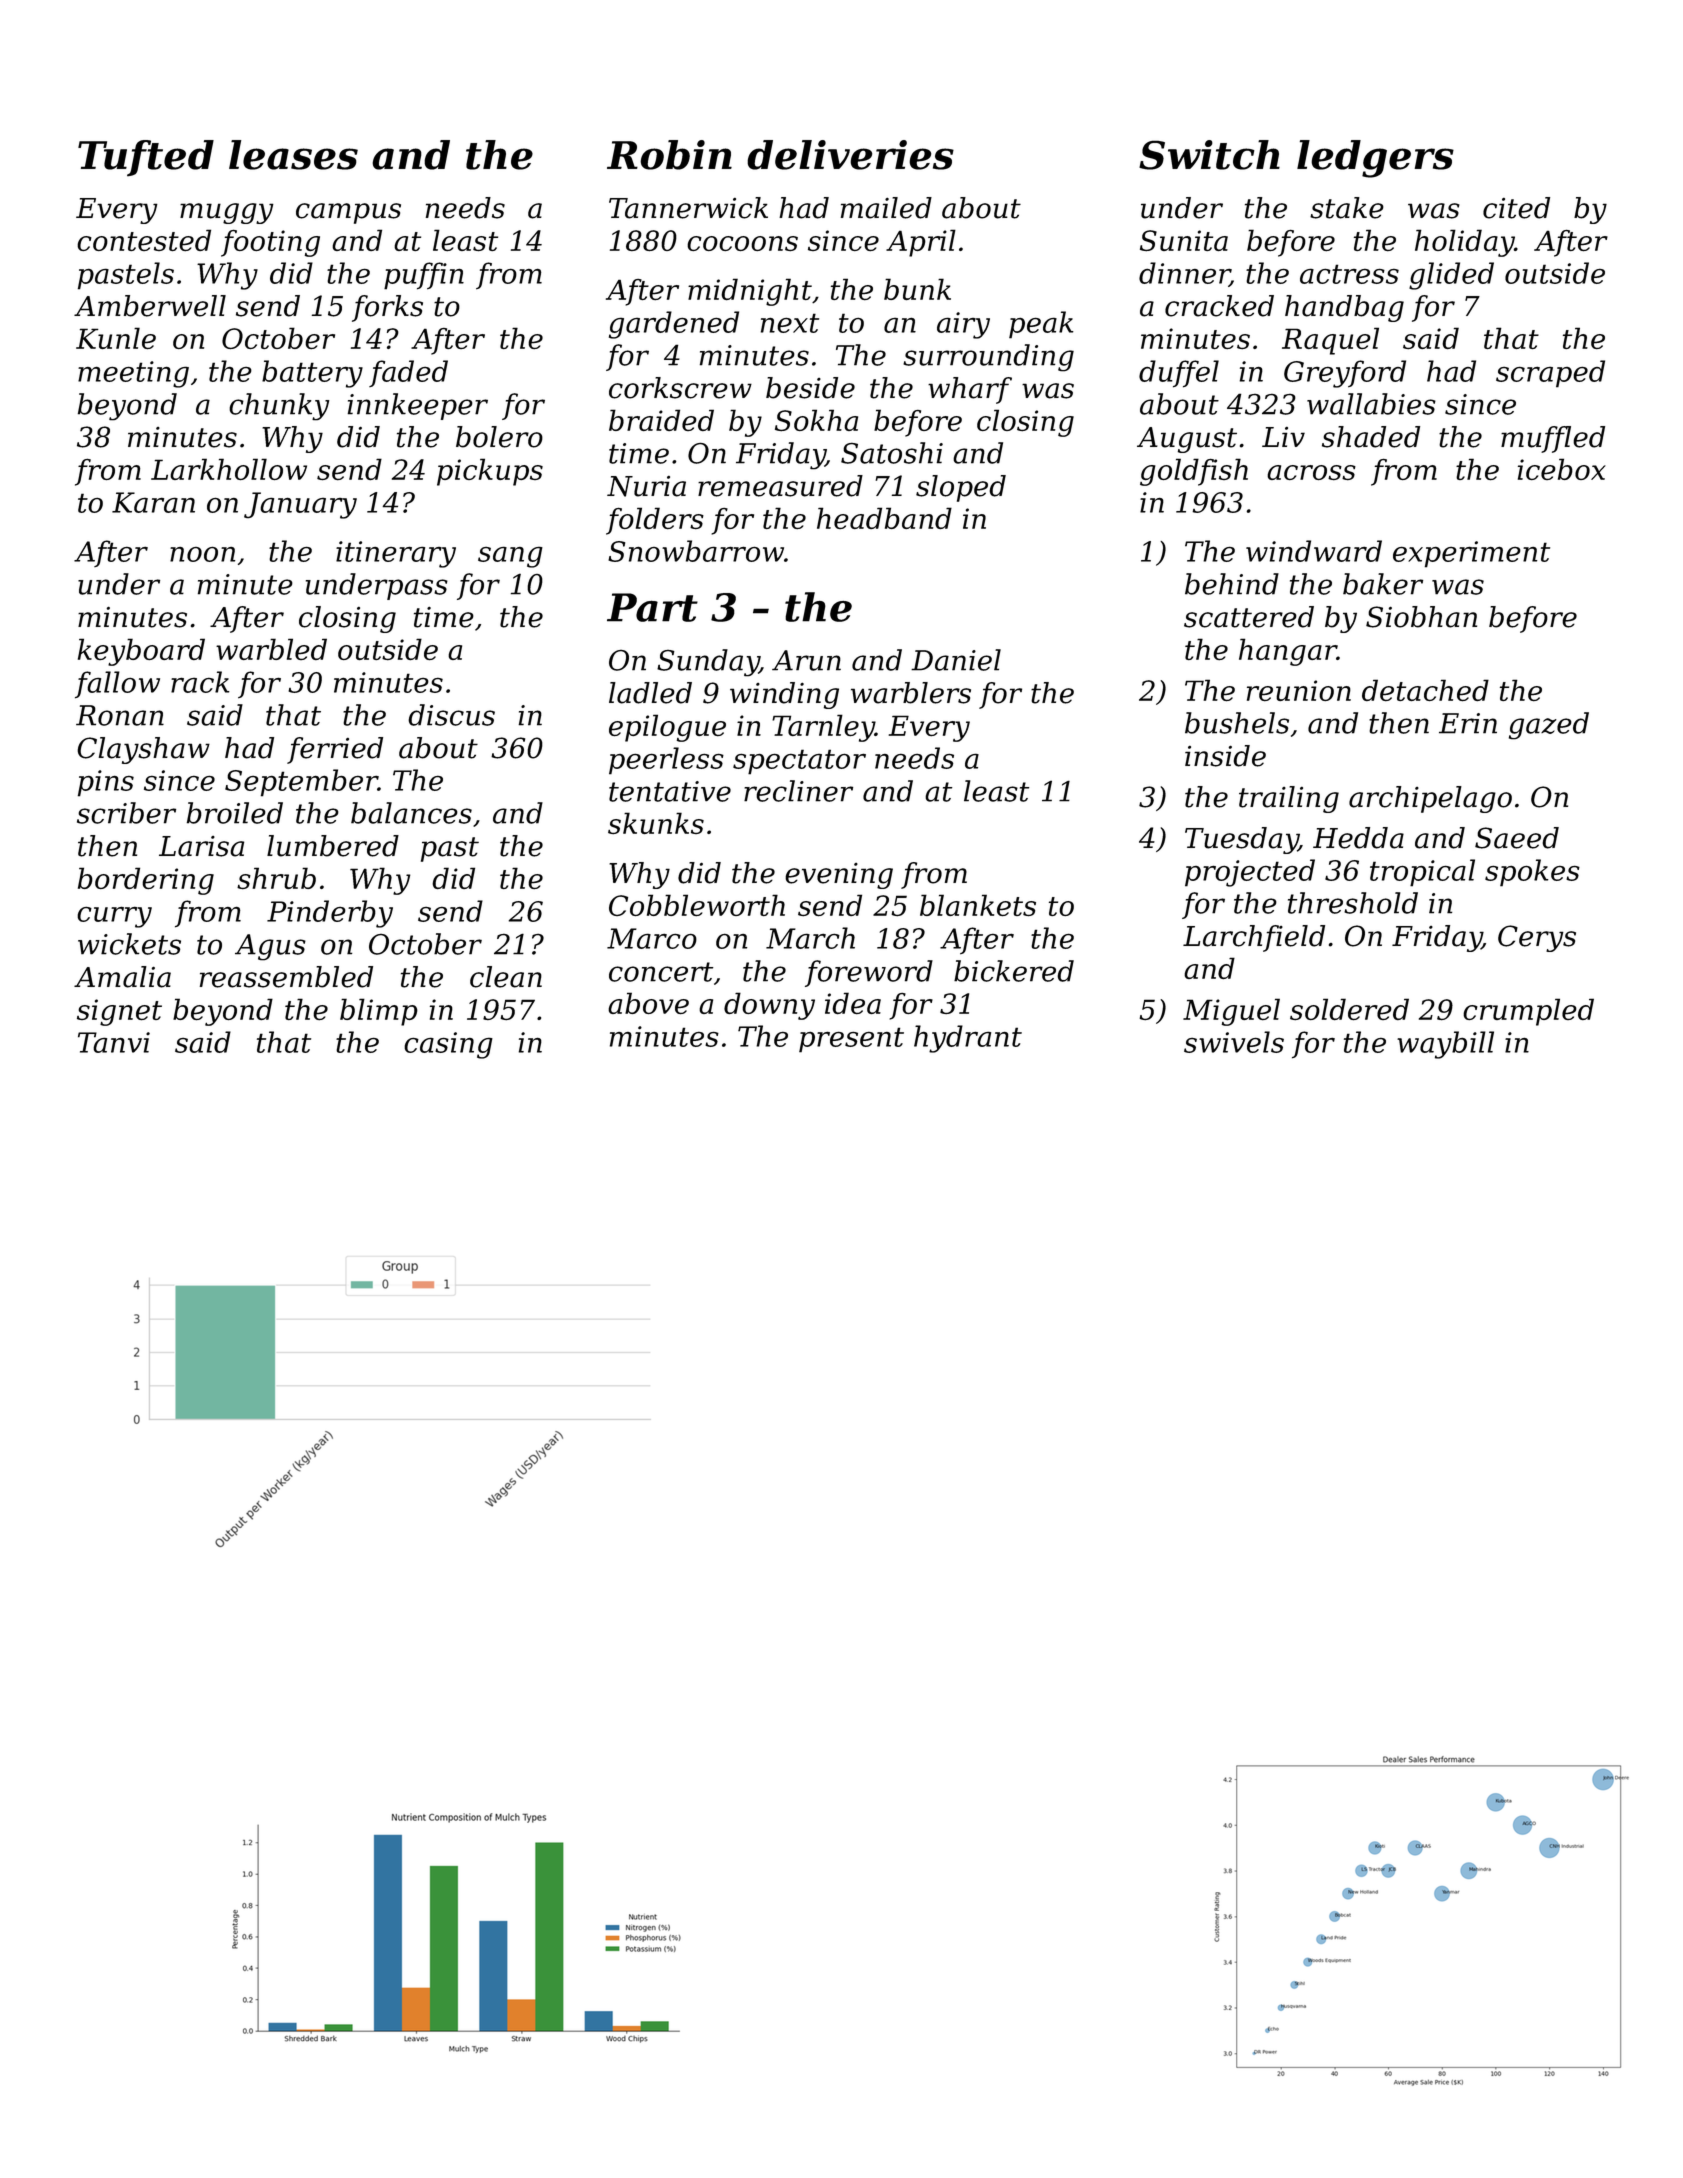 This page has width=1683, height=2178. What do you see at coordinates (1194, 472) in the page?
I see `goldfish` at bounding box center [1194, 472].
